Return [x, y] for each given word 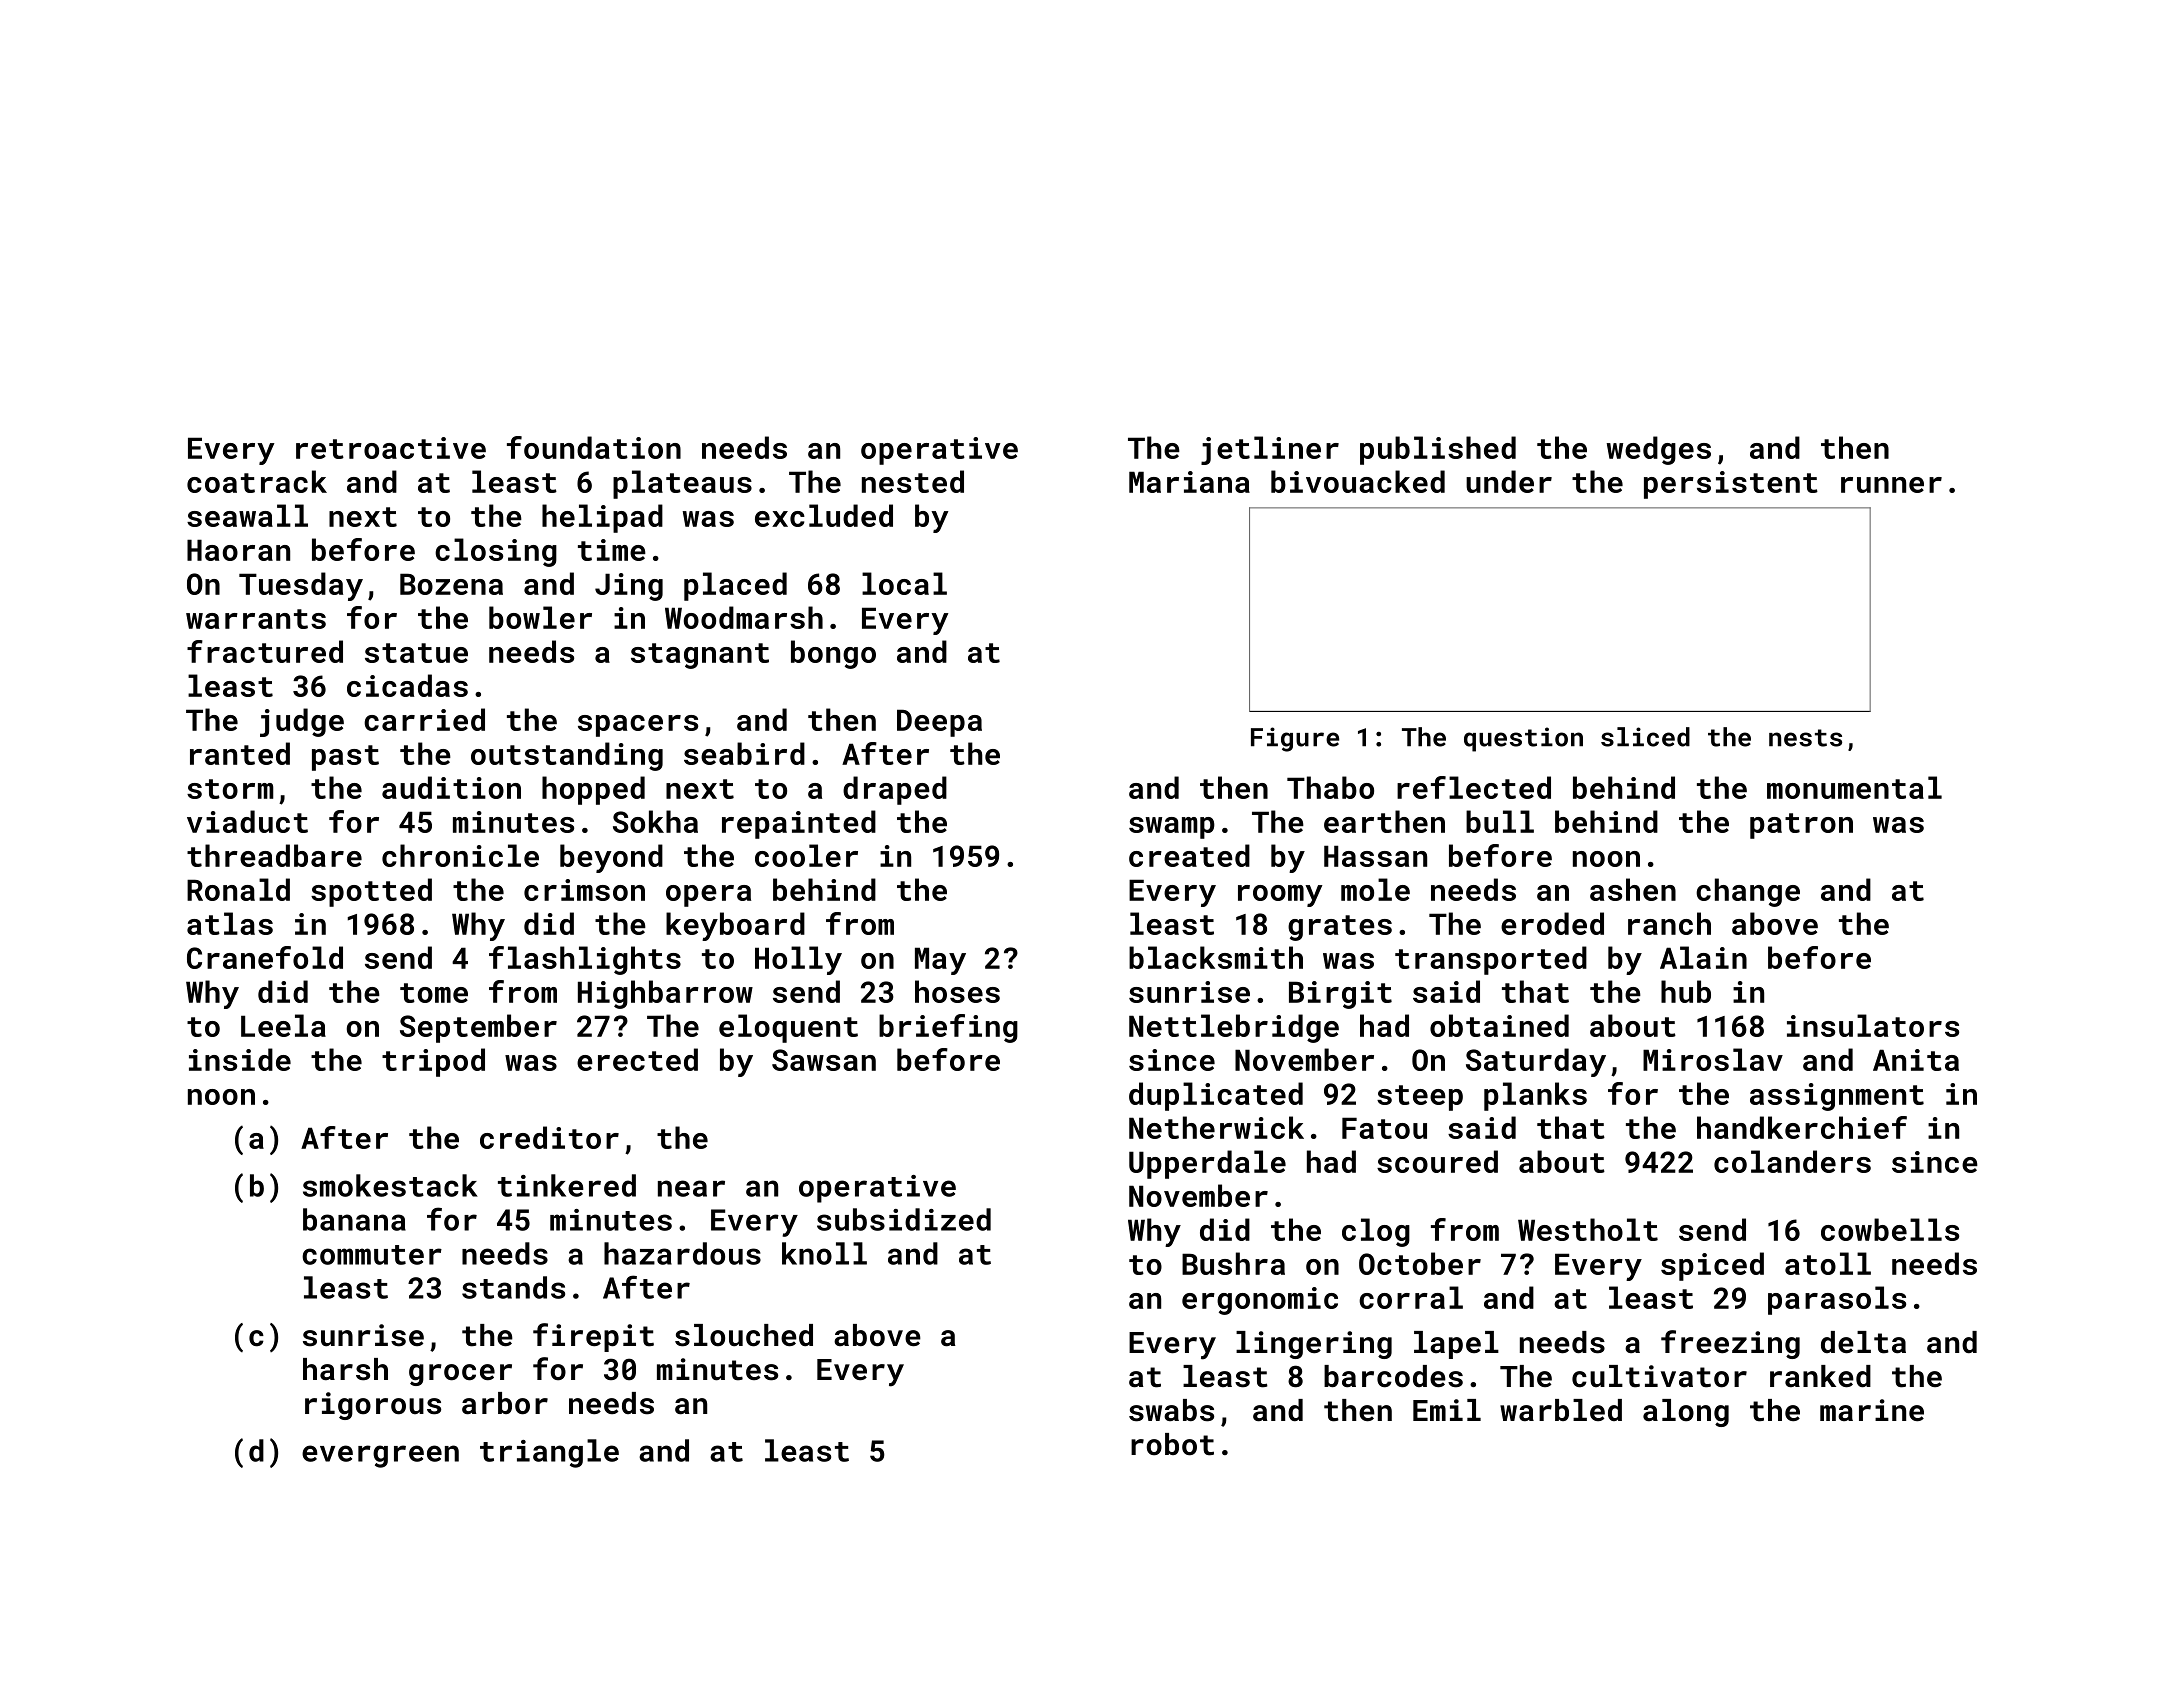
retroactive [391, 448]
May [940, 961]
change [1748, 892]
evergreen [380, 1456]
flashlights [585, 960]
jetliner [1270, 450]
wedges [1659, 450]
